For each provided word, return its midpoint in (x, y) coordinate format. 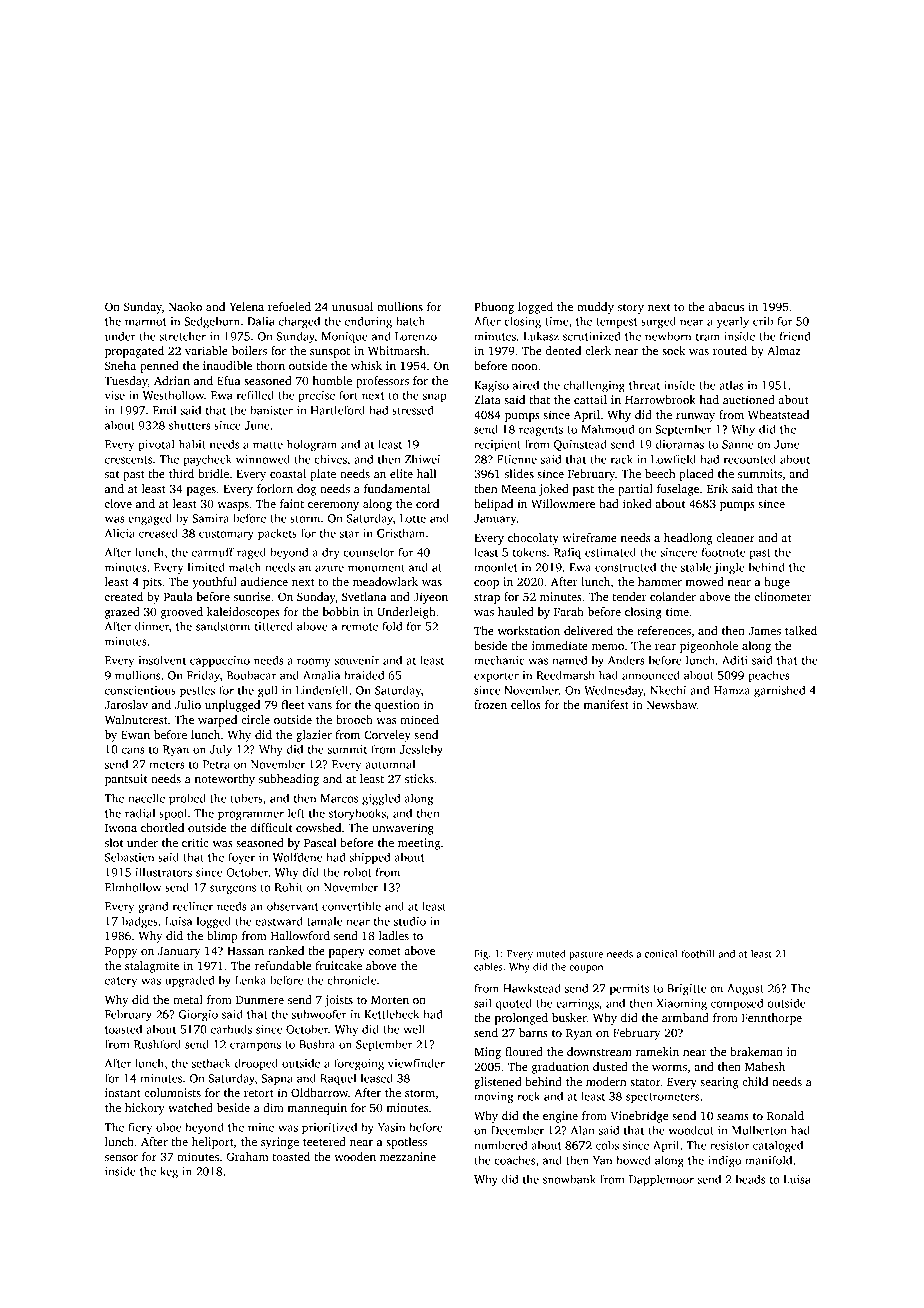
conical (661, 953)
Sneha (120, 365)
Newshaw (672, 704)
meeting (419, 844)
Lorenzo (416, 336)
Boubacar (251, 675)
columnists (173, 1092)
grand (153, 907)
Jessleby (421, 750)
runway (695, 417)
